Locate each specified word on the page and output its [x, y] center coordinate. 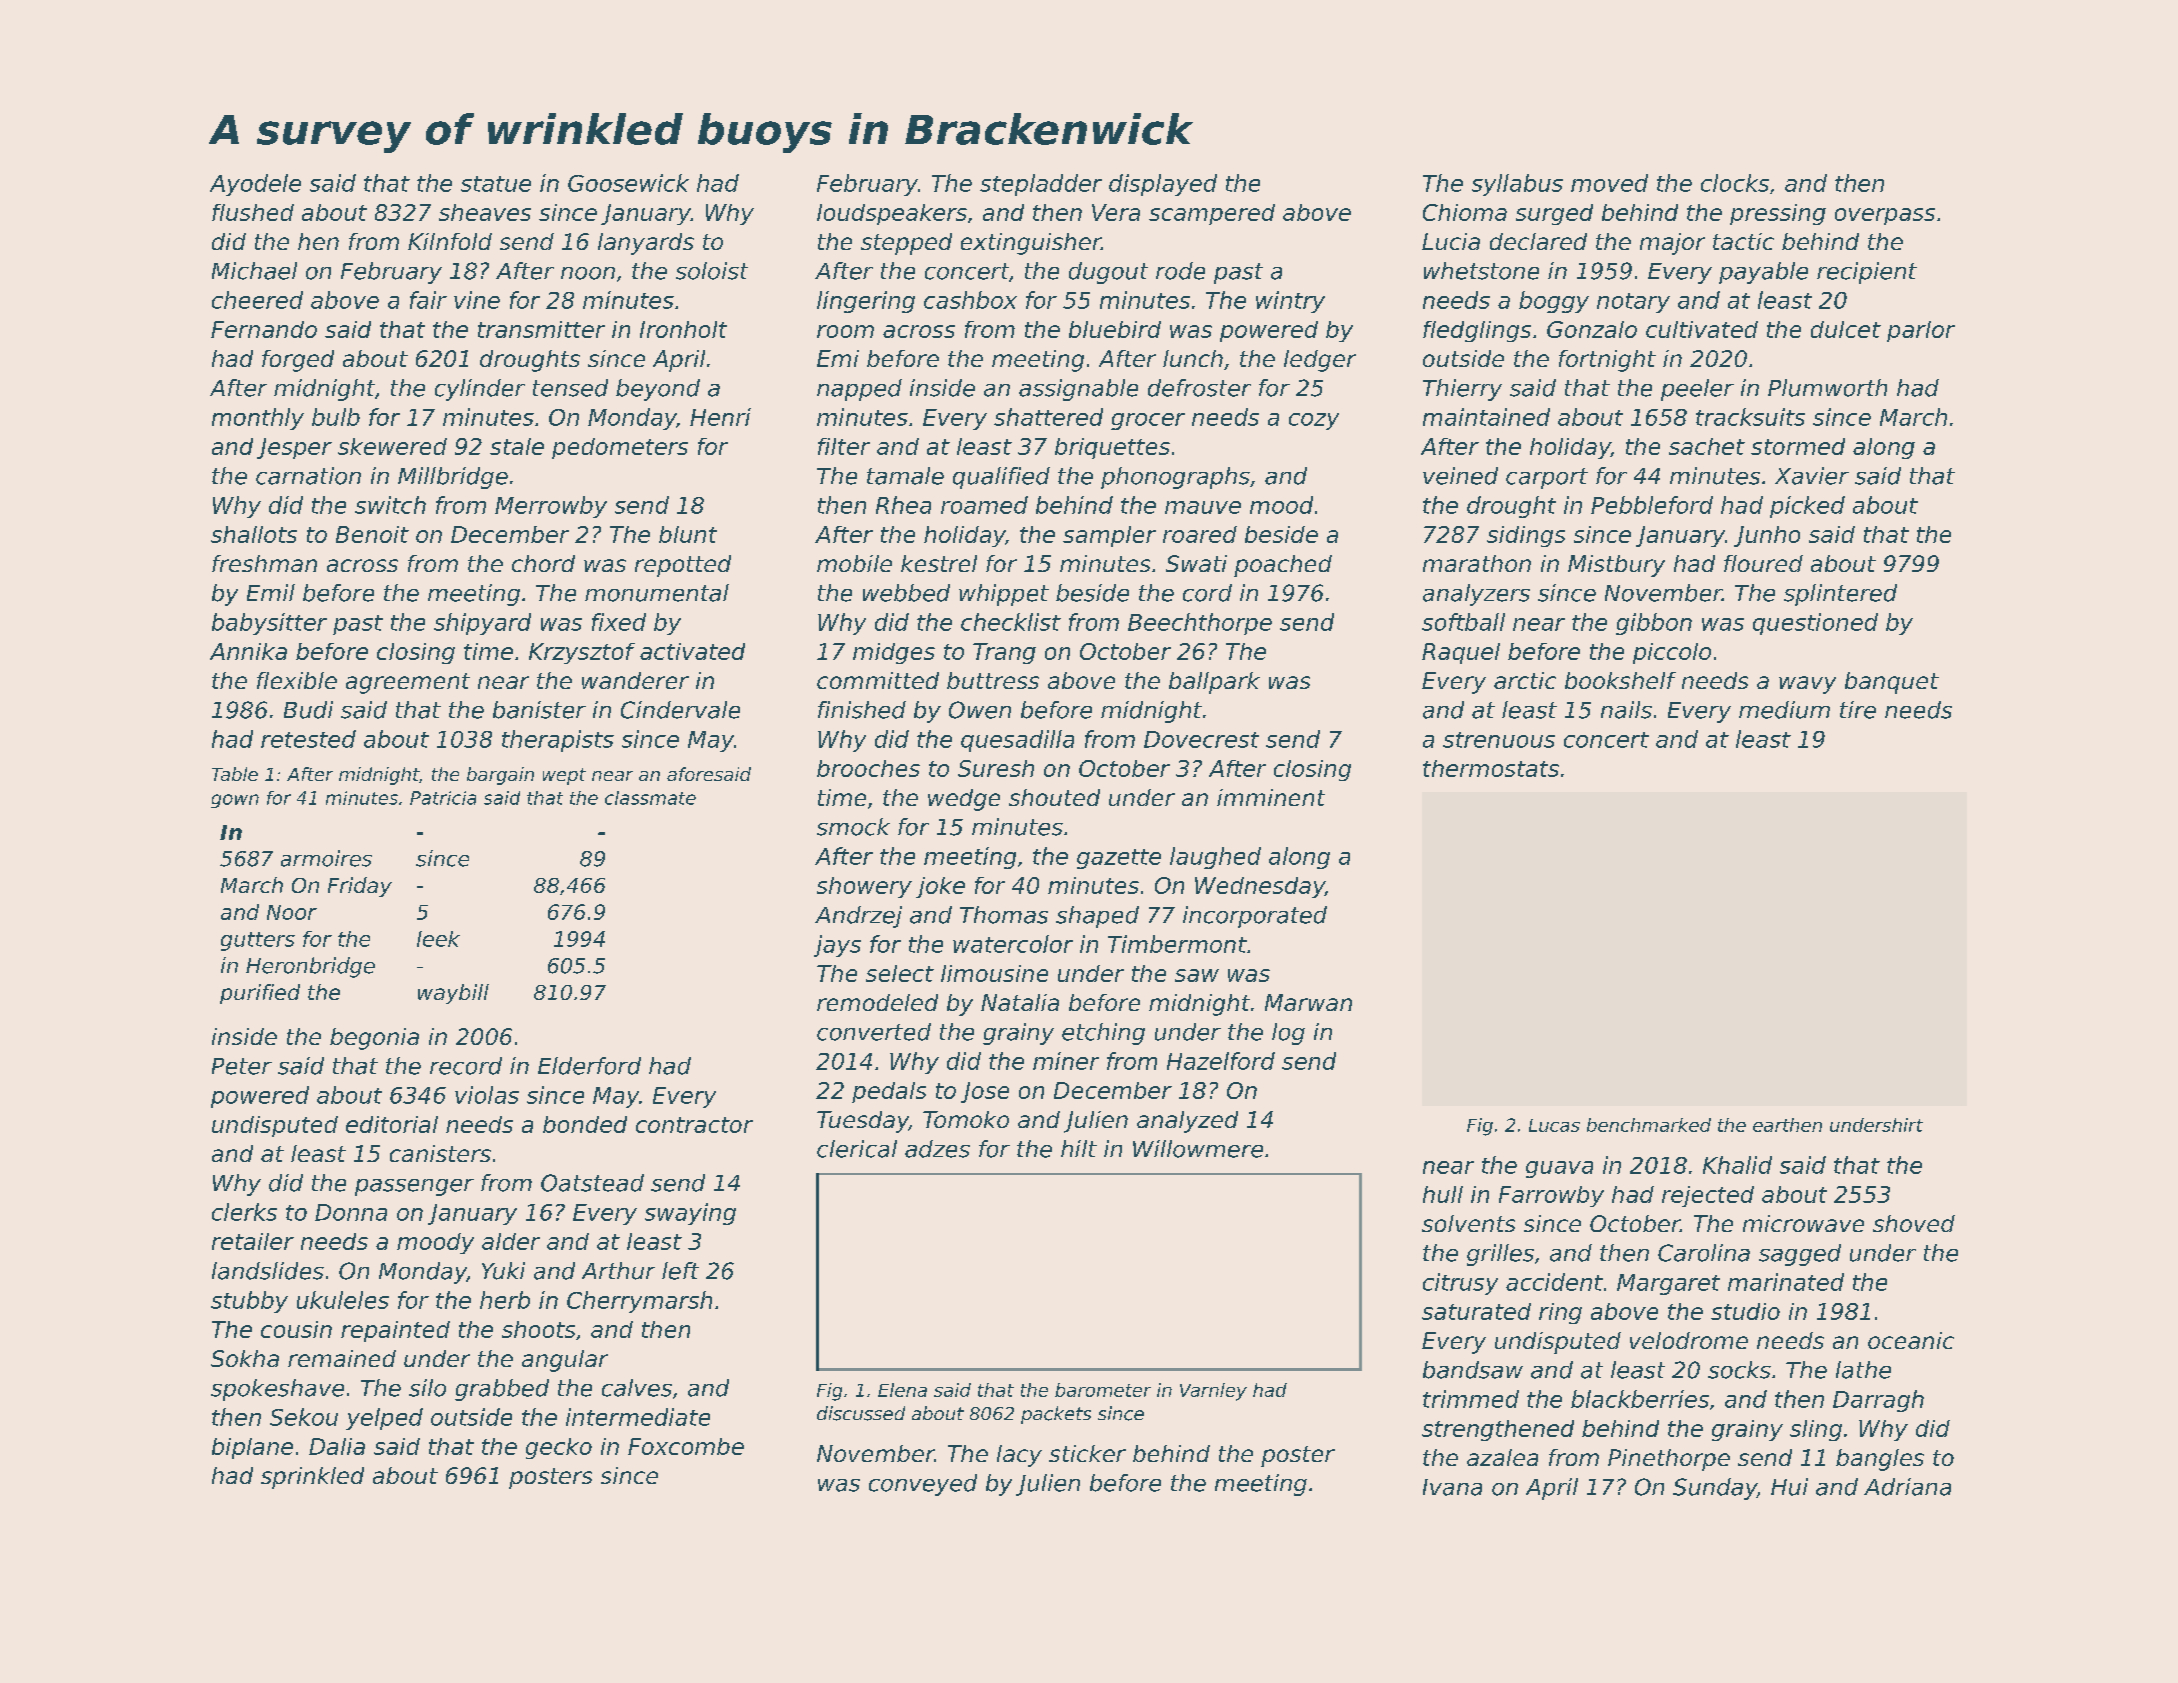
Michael [254, 271]
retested [308, 739]
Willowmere [1198, 1149]
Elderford [589, 1066]
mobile [854, 563]
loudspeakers [892, 214]
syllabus [1517, 185]
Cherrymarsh [639, 1302]
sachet [1707, 446]
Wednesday [1260, 887]
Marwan [1308, 1002]
